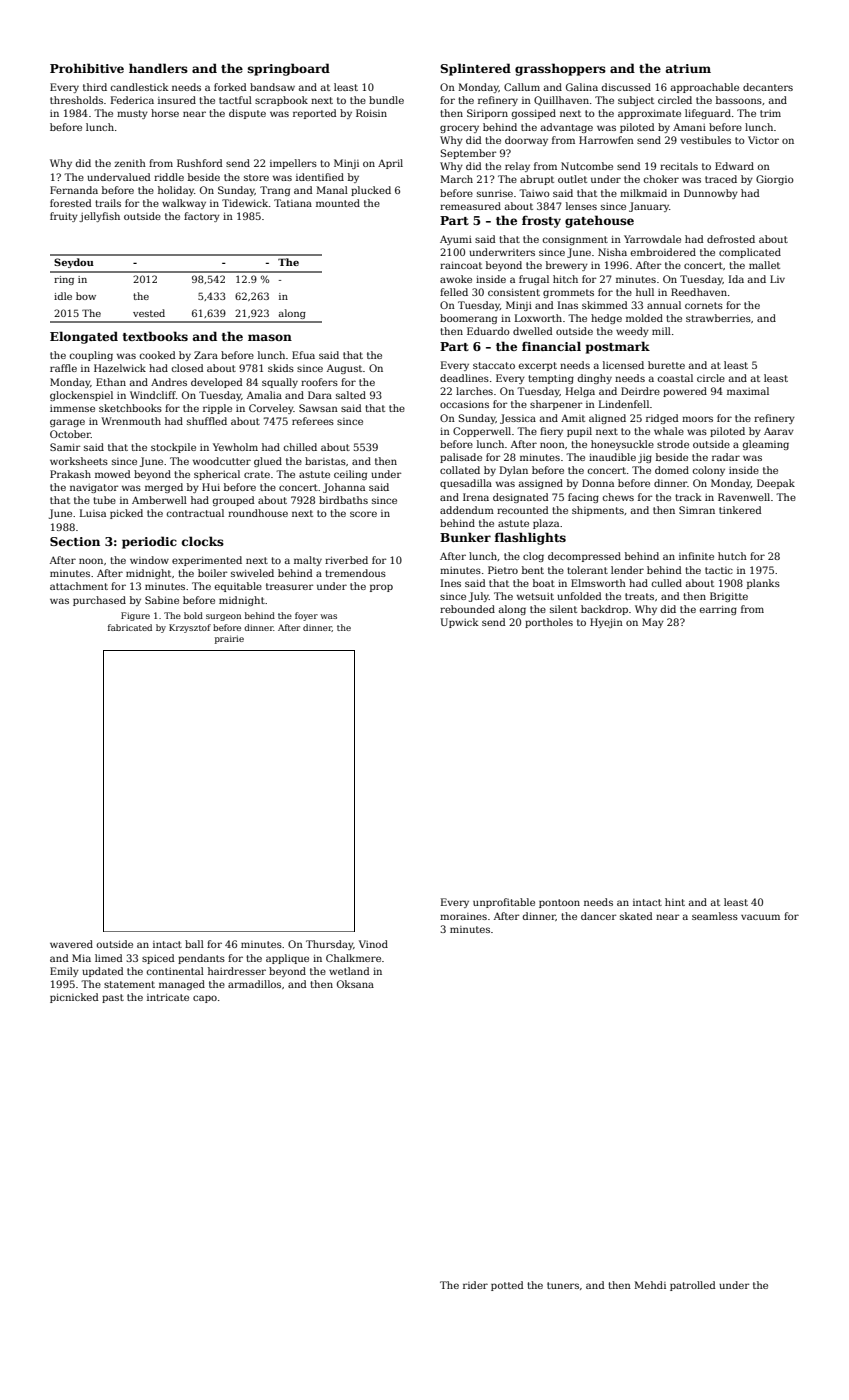  What do you see at coordinates (456, 279) in the screenshot?
I see `awoke` at bounding box center [456, 279].
